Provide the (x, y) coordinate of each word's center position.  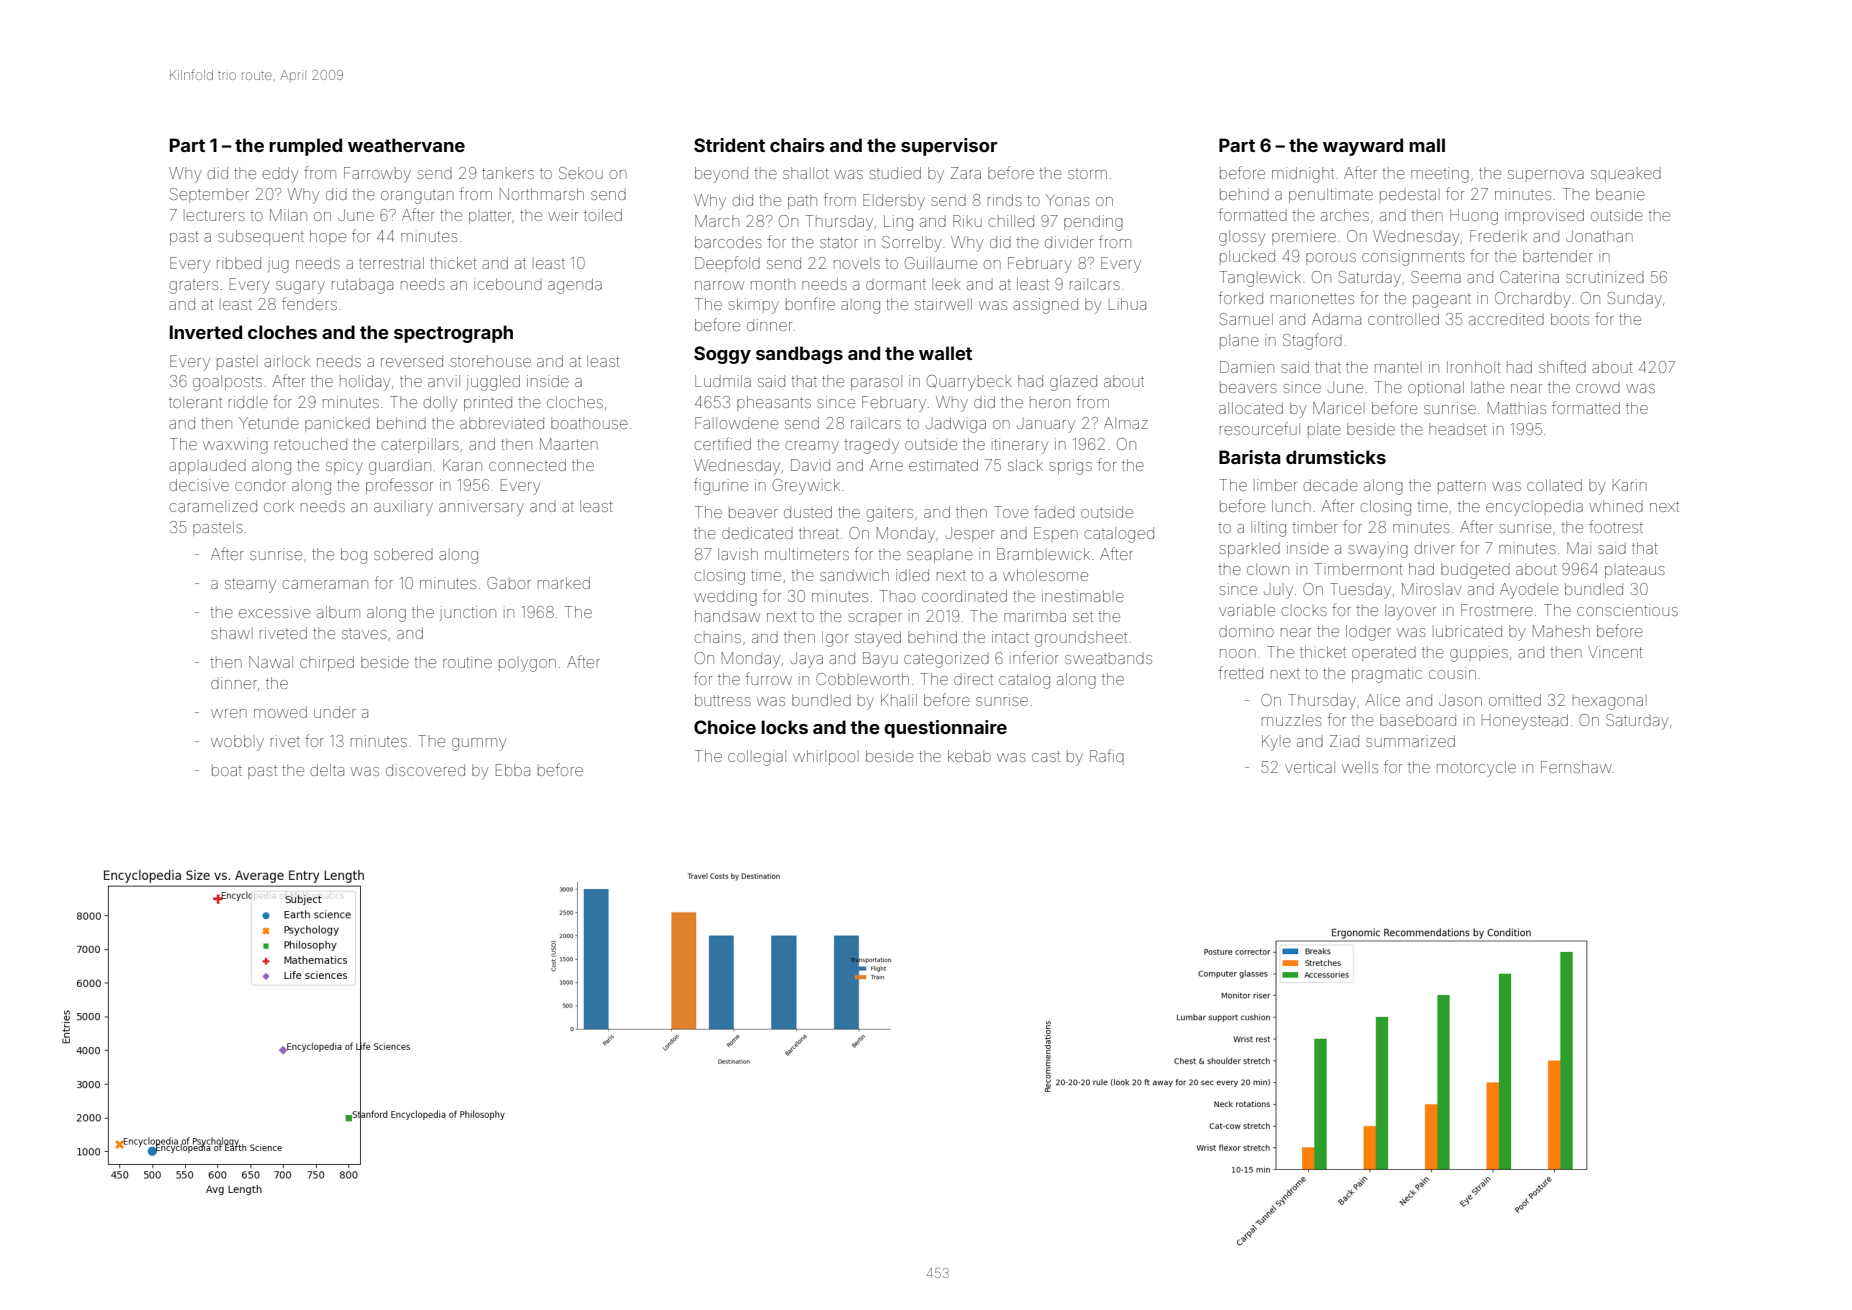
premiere (1304, 237)
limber (1275, 485)
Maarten (569, 444)
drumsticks (1336, 457)
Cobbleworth (862, 679)
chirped (327, 663)
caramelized (213, 506)
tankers (508, 173)
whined (1616, 506)
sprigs (1070, 467)
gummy (479, 744)
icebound (508, 284)
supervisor (949, 147)
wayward (1363, 147)
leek (946, 284)
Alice (1382, 700)
